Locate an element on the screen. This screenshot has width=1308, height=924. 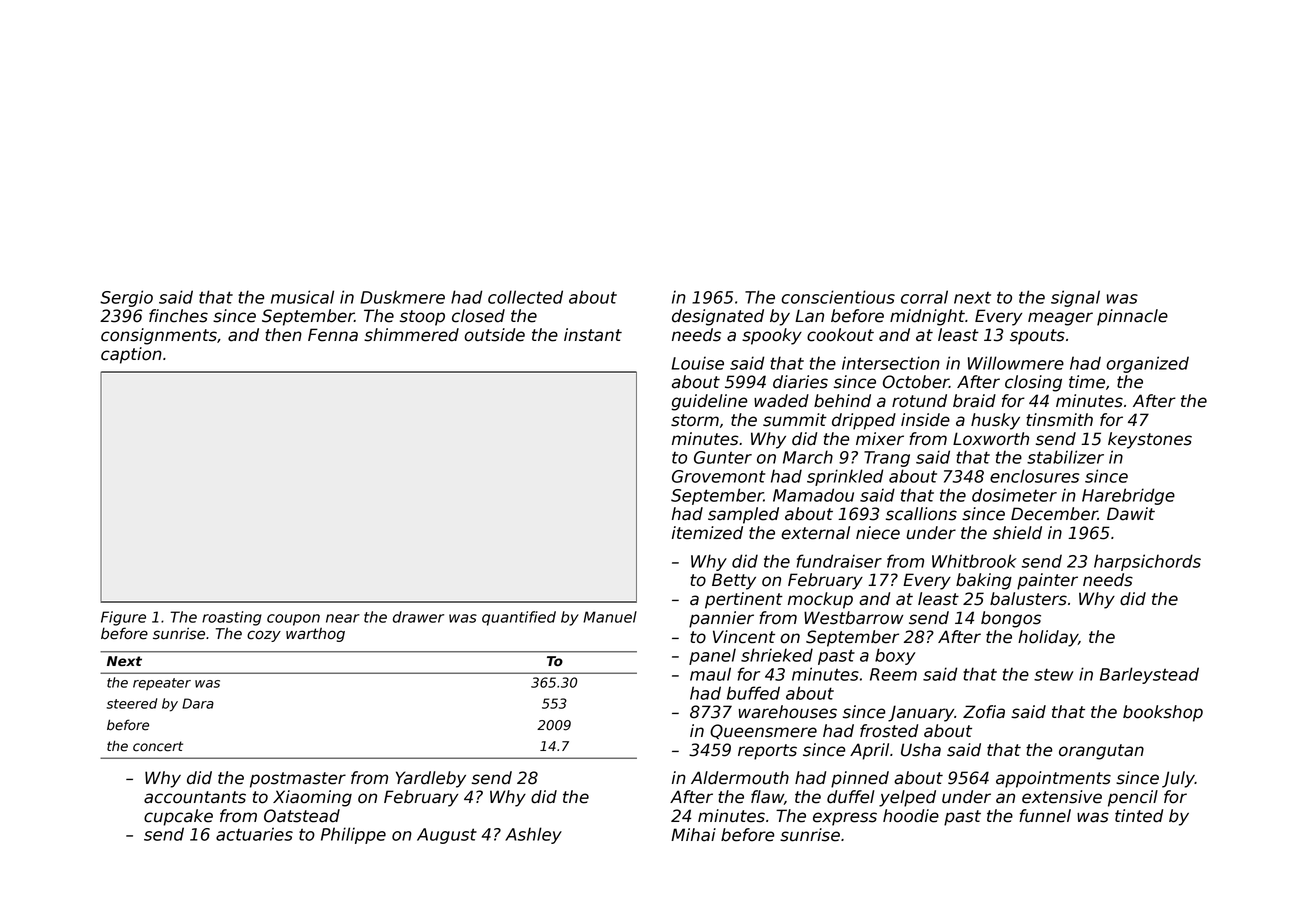
Betty is located at coordinates (734, 581).
